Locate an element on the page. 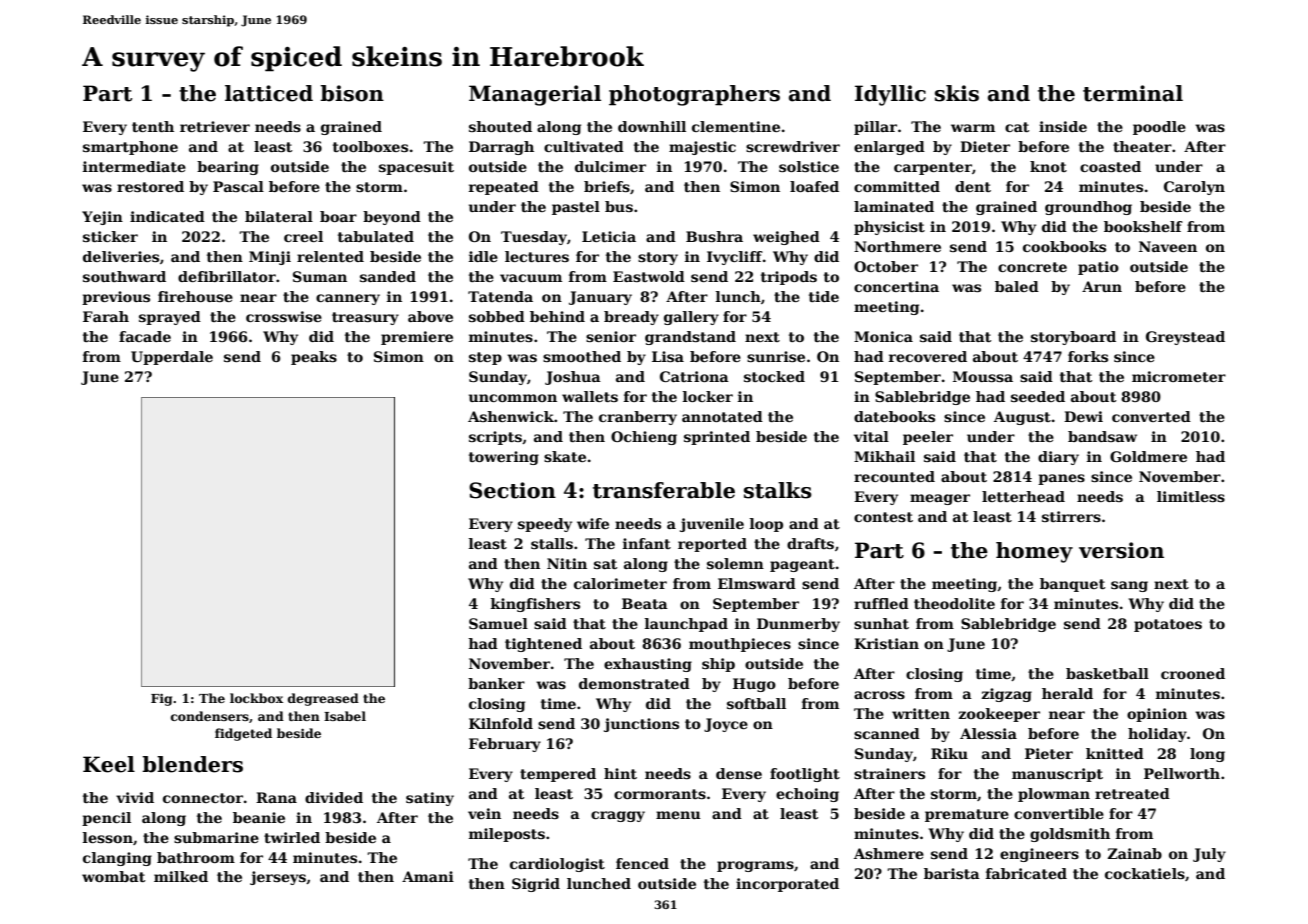 The height and width of the page is (924, 1308). diary is located at coordinates (1058, 458).
